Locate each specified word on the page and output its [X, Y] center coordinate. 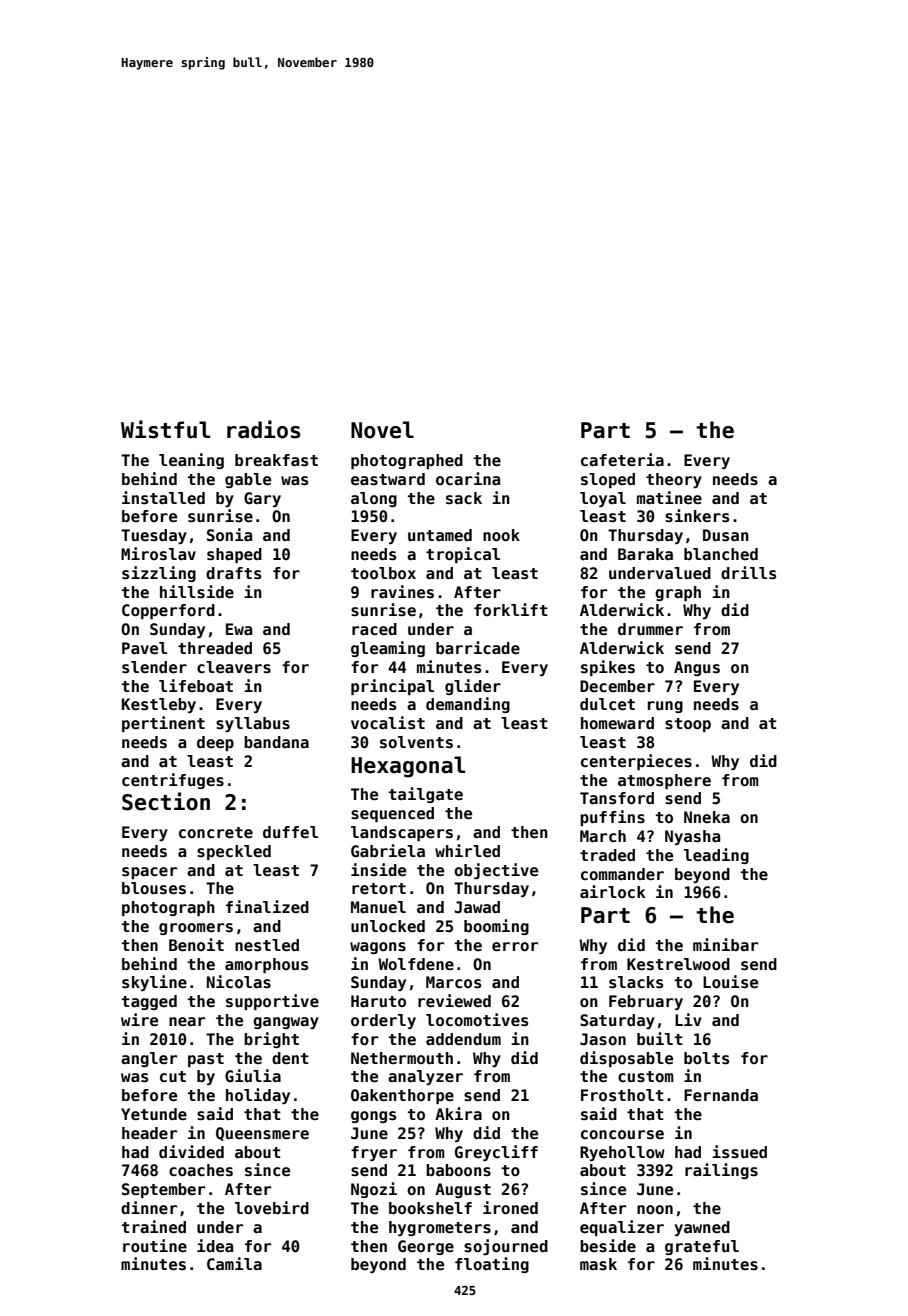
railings [721, 1171]
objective [496, 871]
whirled [467, 850]
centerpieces [636, 762]
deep [215, 743]
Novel [382, 430]
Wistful [165, 429]
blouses [154, 888]
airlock [613, 891]
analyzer [425, 1077]
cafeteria [622, 459]
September [163, 1190]
